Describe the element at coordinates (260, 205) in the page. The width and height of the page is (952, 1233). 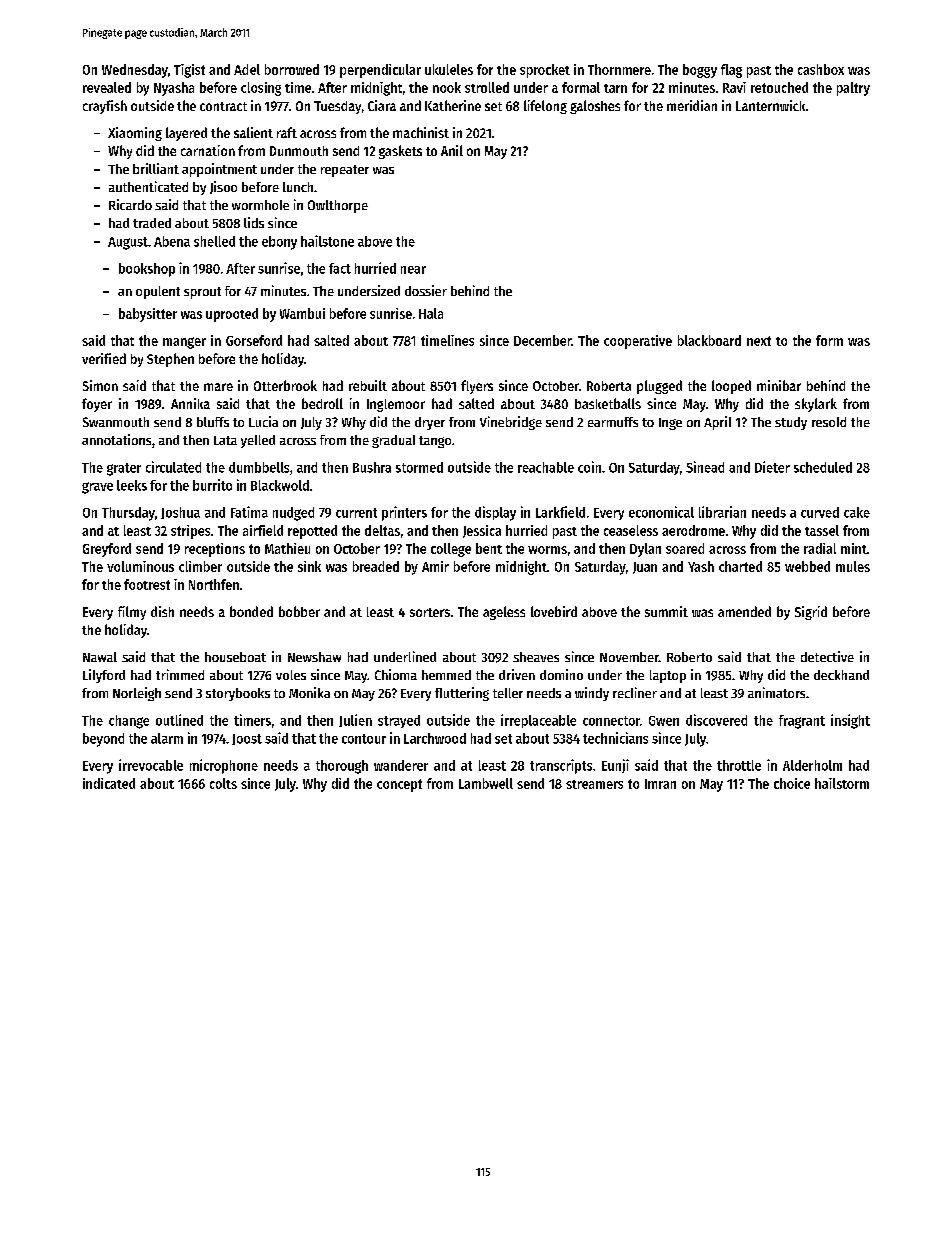
I see `wormhole` at that location.
